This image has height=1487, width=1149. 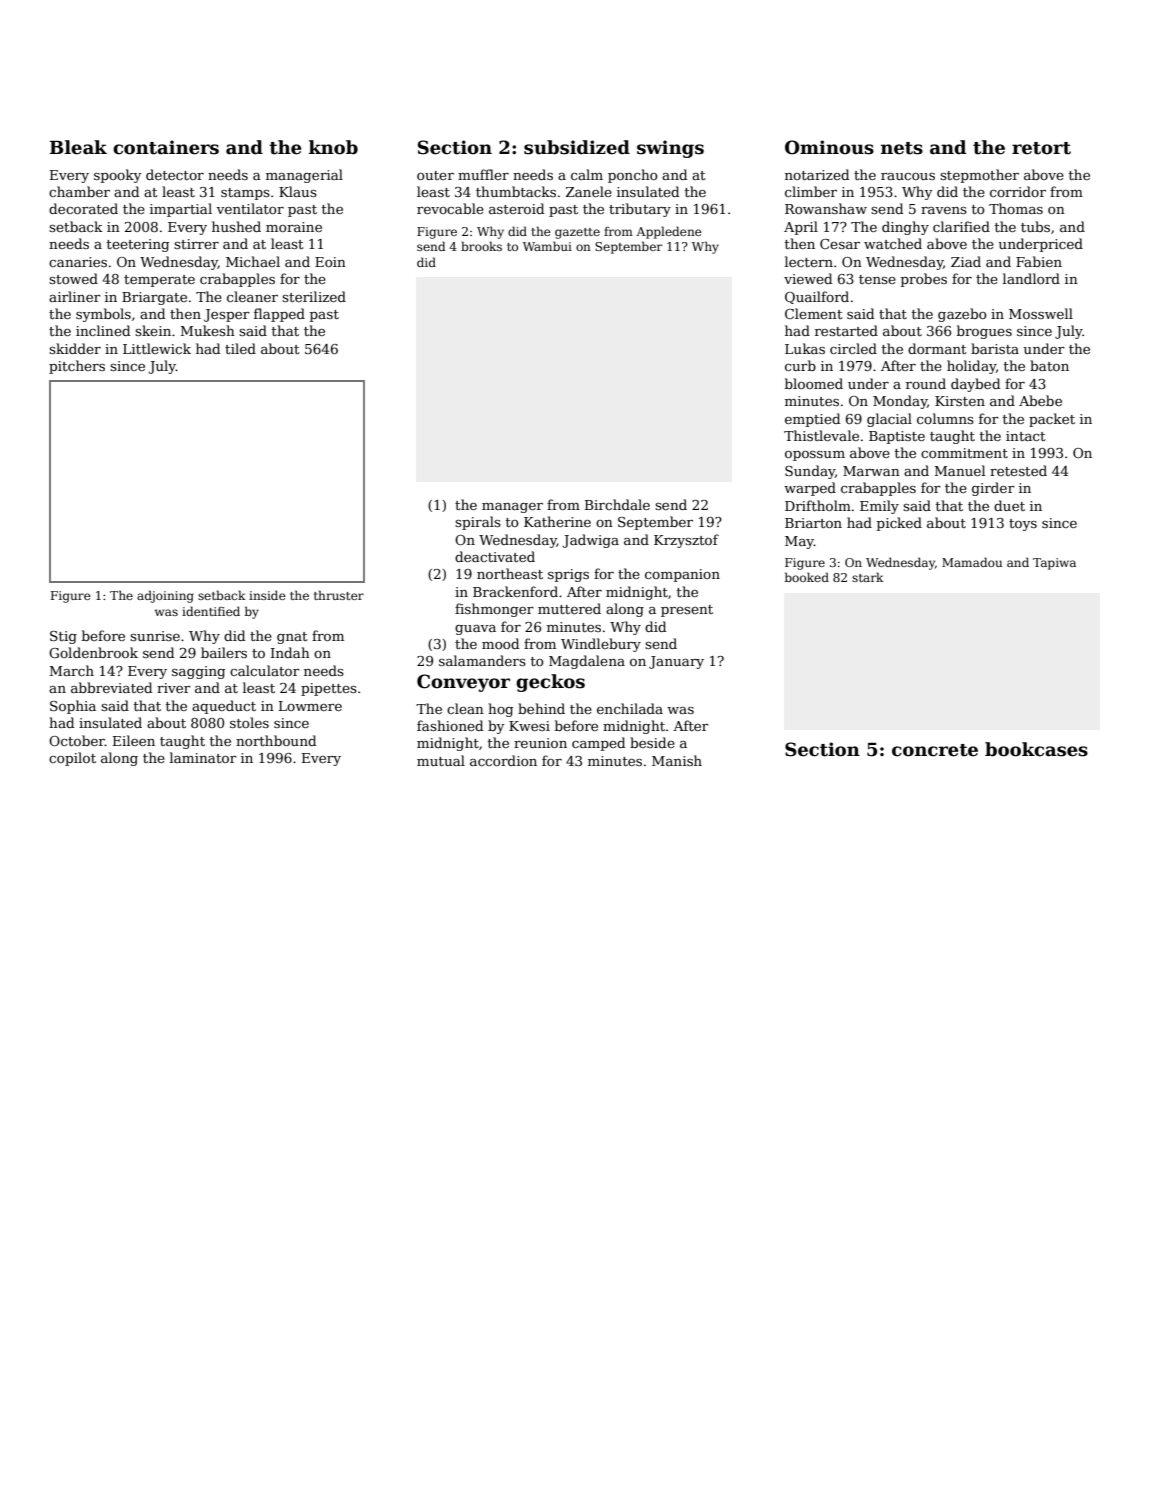 I want to click on Windlebury, so click(x=601, y=645).
